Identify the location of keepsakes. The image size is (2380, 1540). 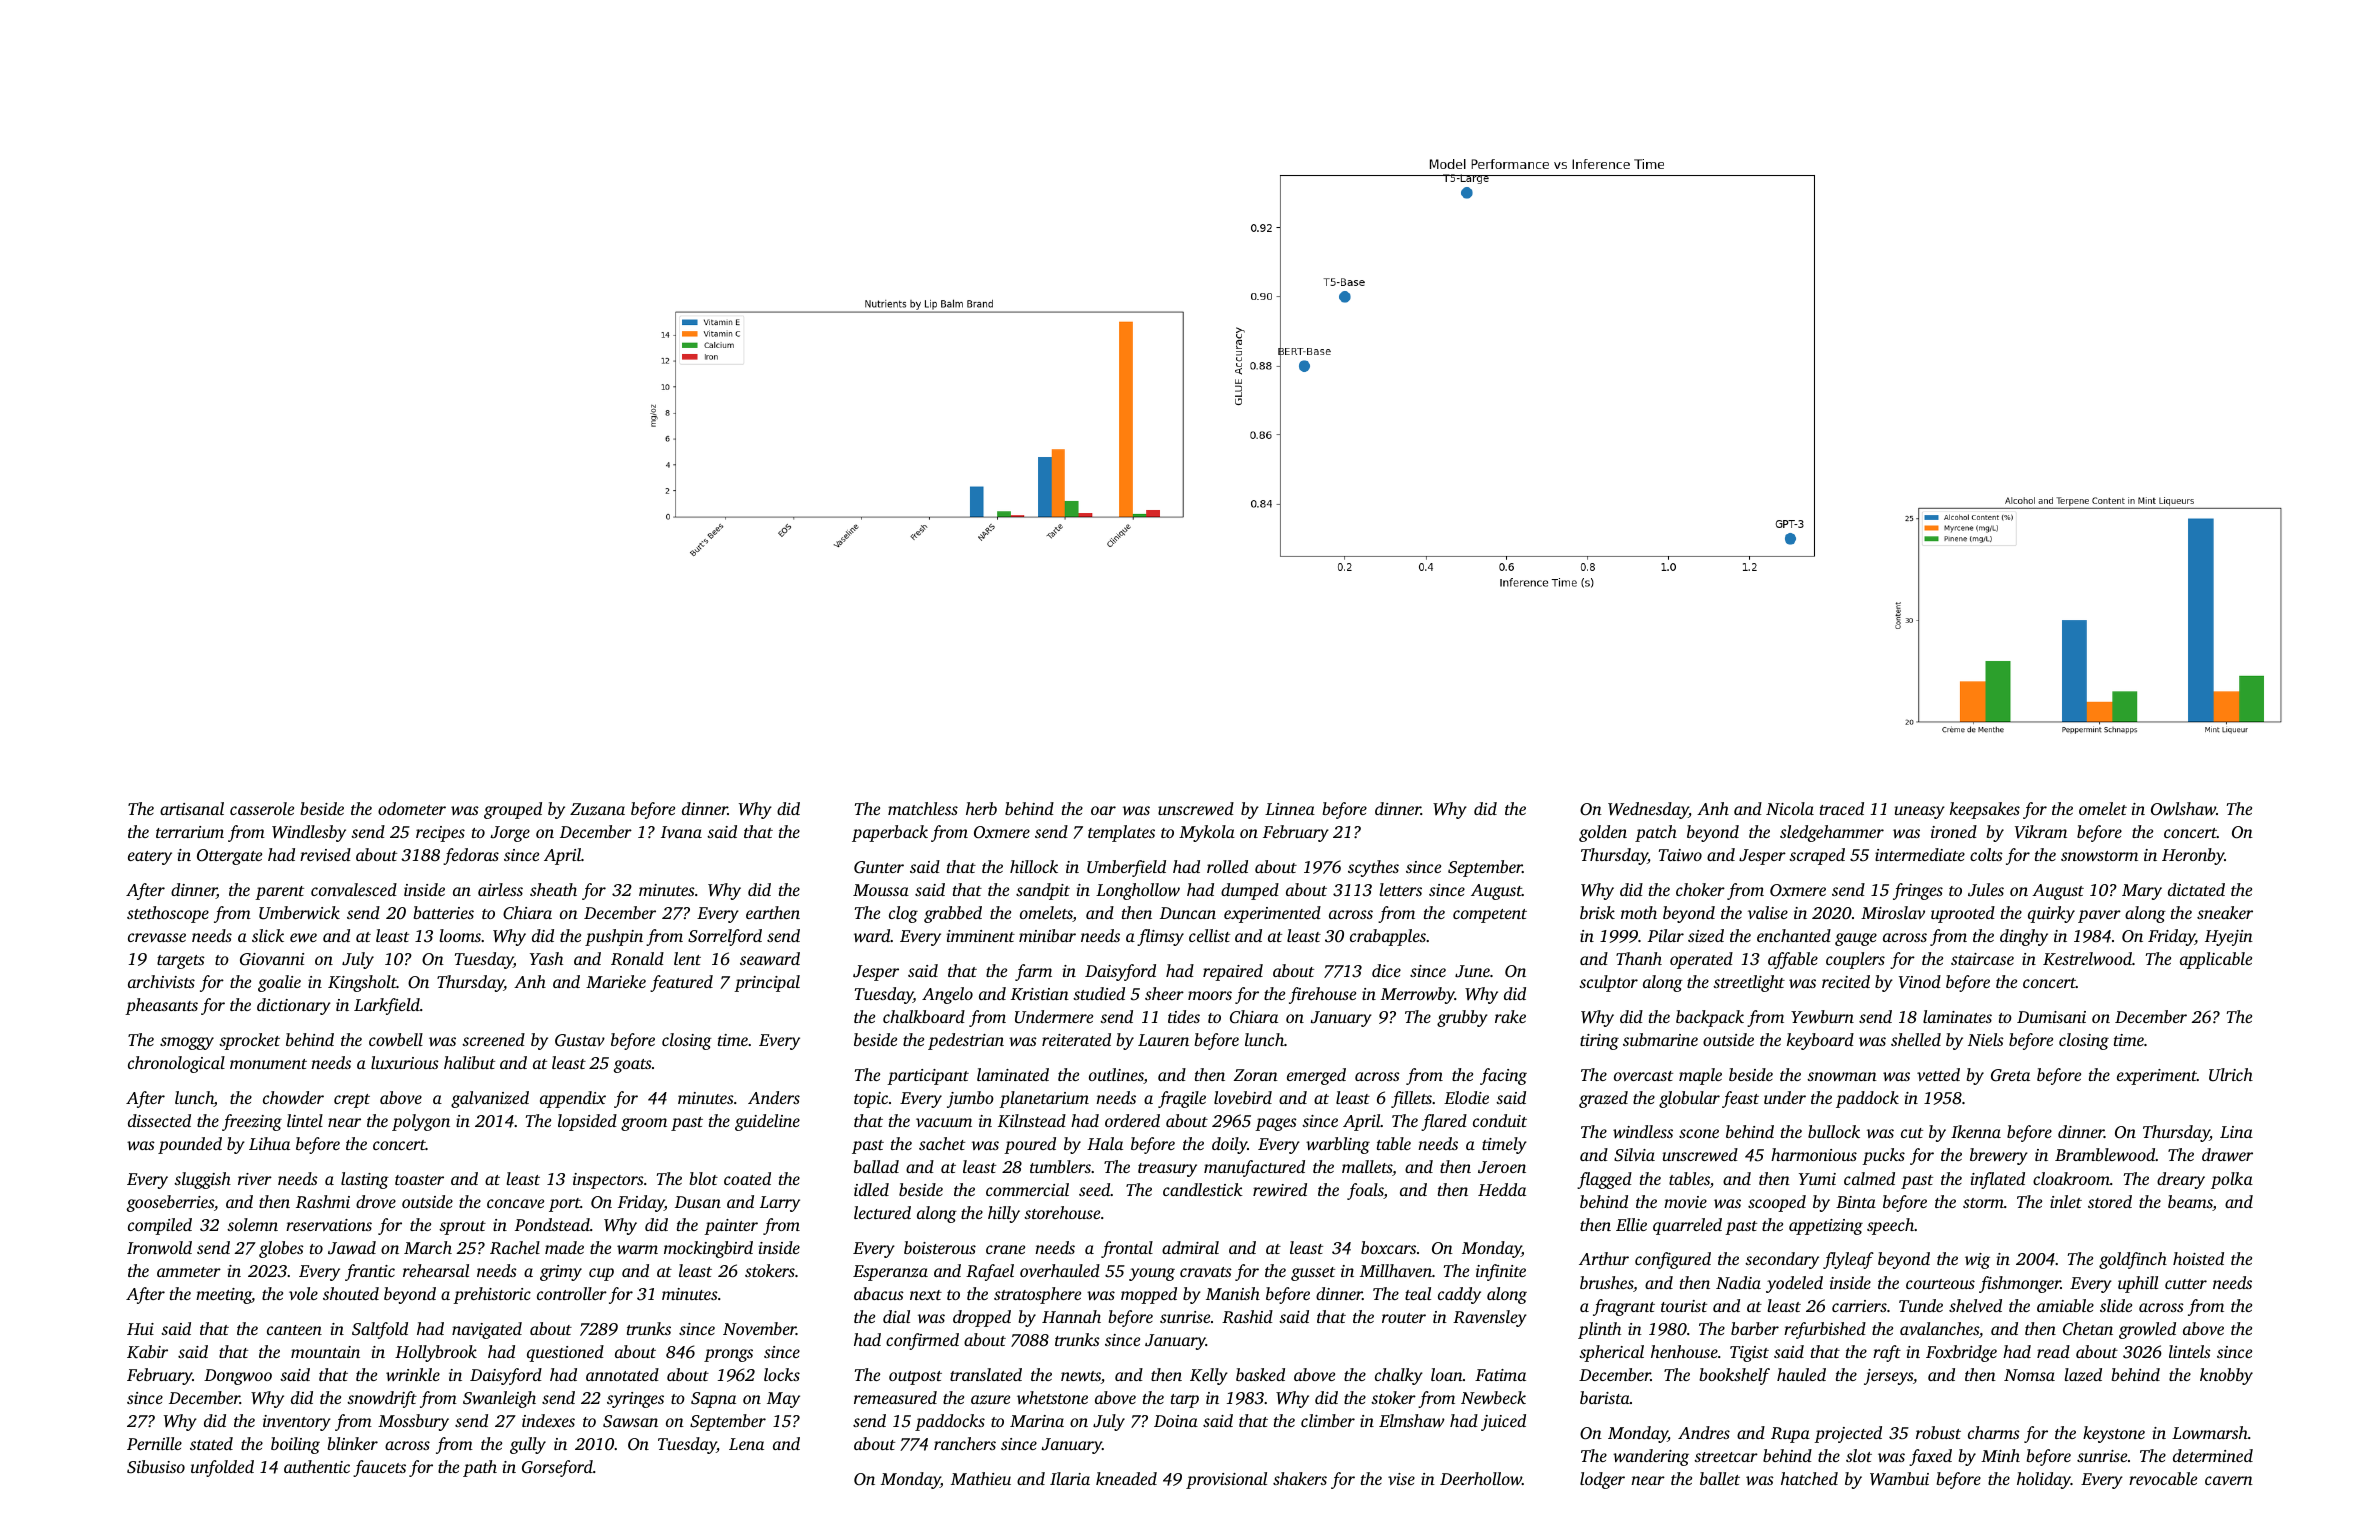
(1985, 810).
